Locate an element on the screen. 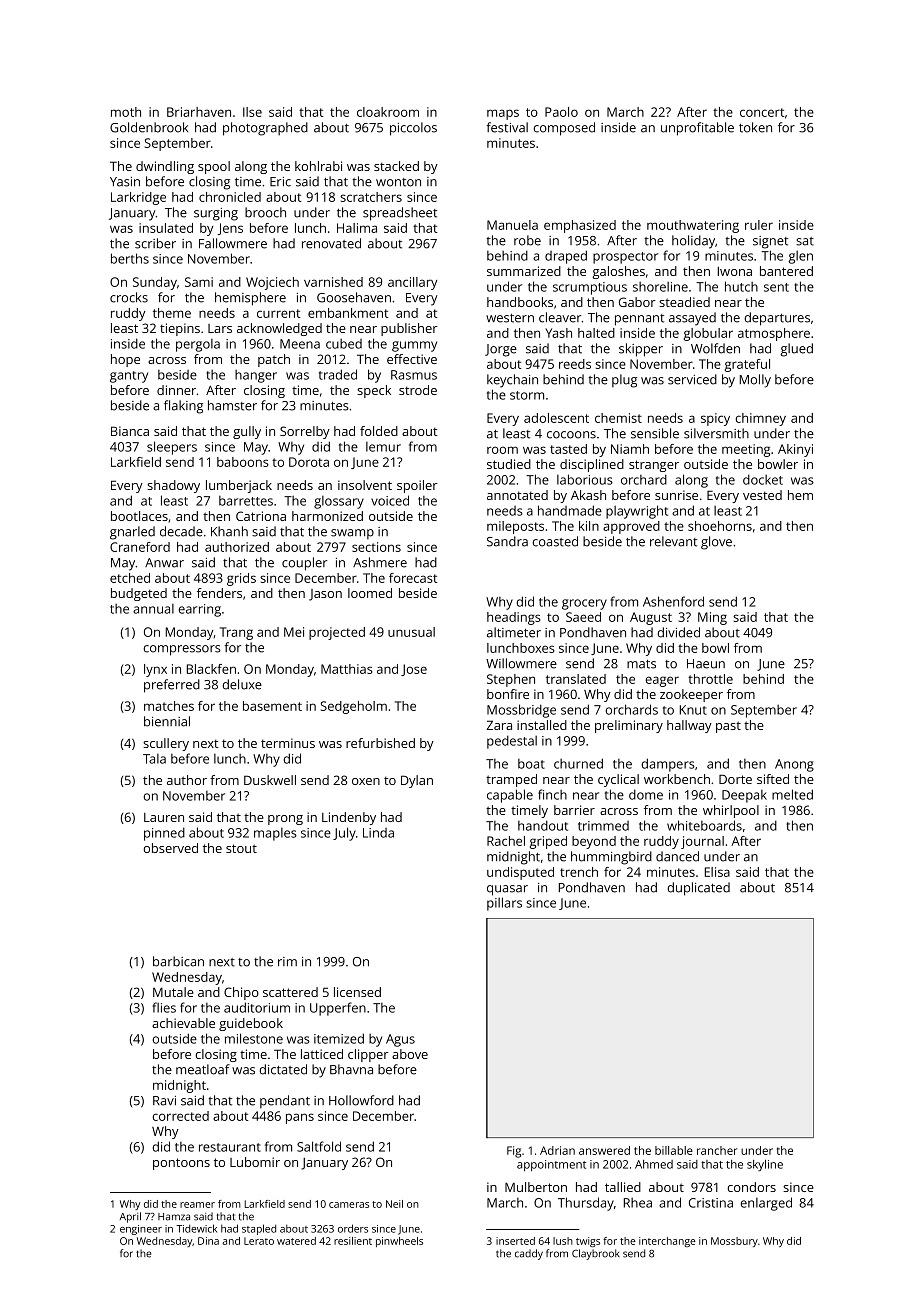 The image size is (924, 1314). deluxe is located at coordinates (242, 684).
